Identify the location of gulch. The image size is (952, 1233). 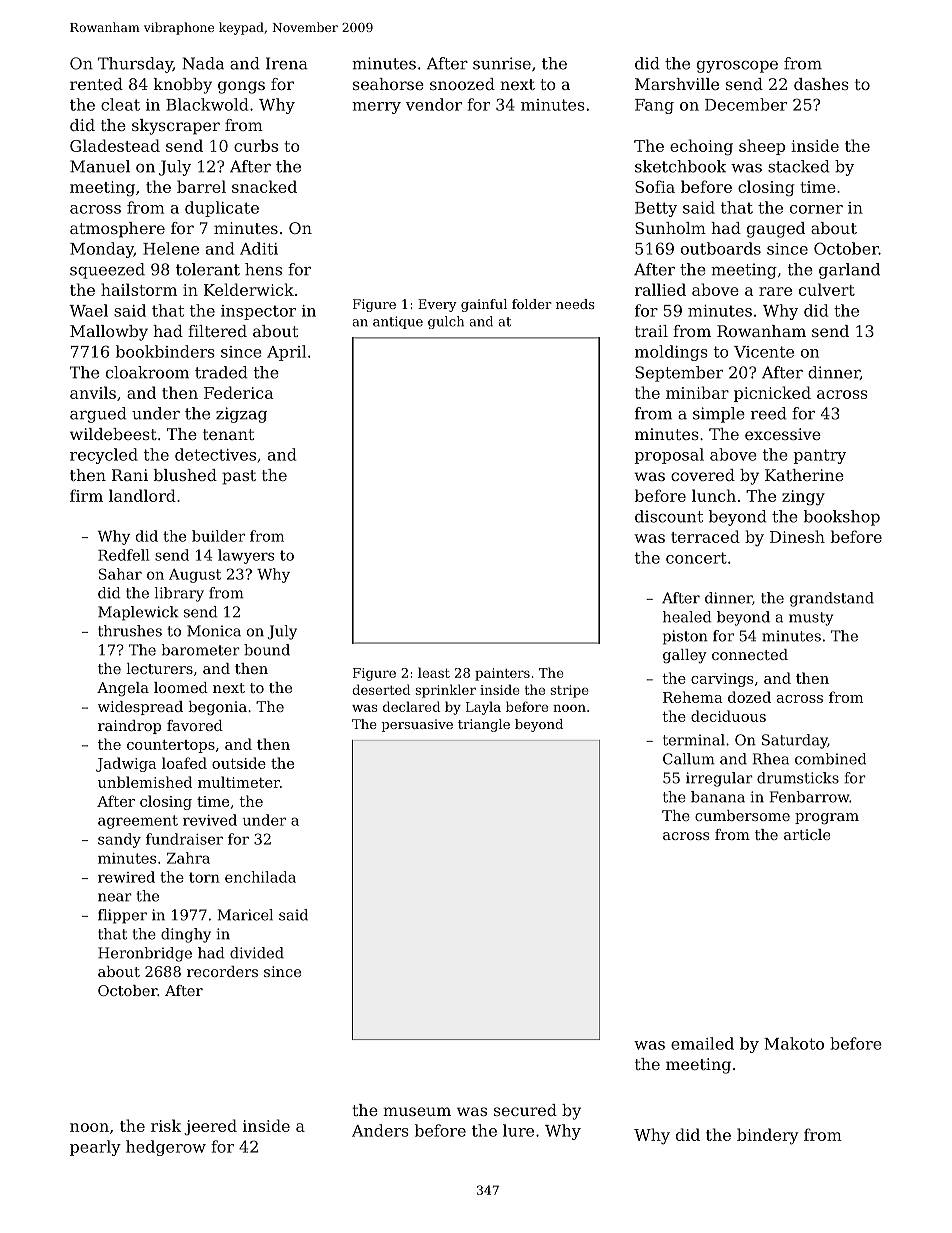
(446, 322).
